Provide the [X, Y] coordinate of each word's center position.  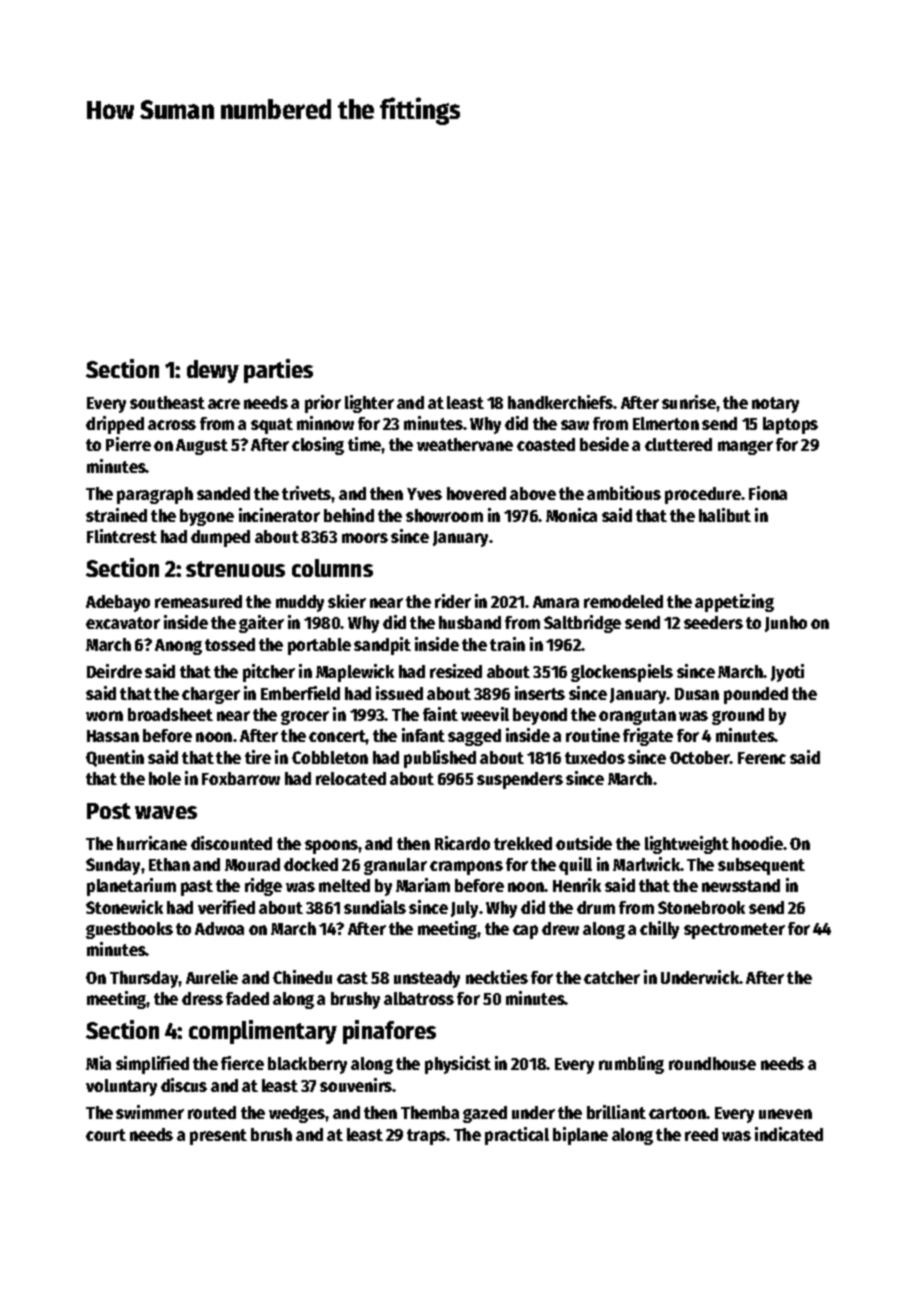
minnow [325, 423]
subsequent [761, 866]
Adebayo [118, 603]
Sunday [113, 866]
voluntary [121, 1087]
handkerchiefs [561, 402]
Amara [556, 602]
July [465, 909]
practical [517, 1136]
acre [224, 404]
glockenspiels [622, 673]
